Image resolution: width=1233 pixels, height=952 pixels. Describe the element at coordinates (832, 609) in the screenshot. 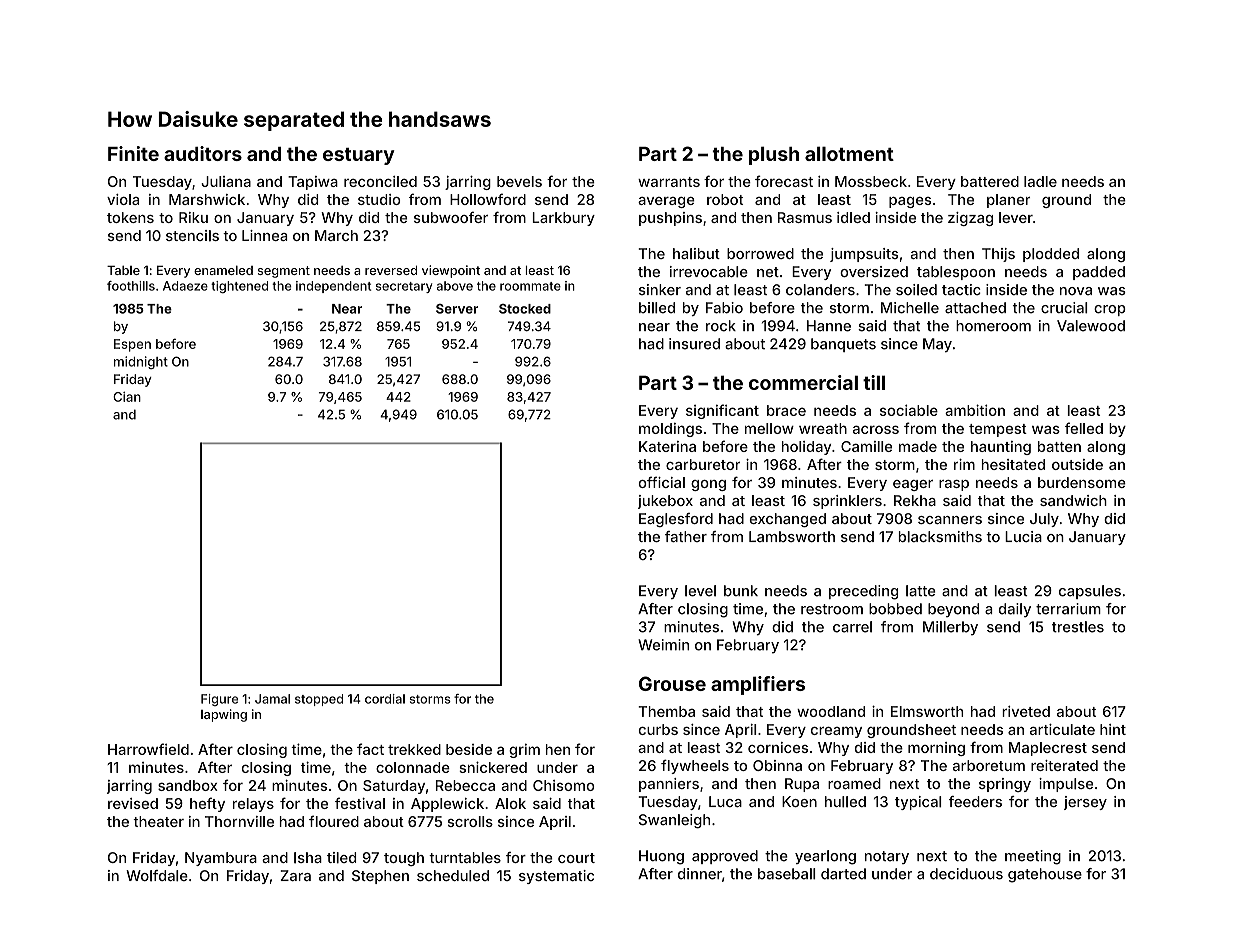

I see `restroom` at that location.
